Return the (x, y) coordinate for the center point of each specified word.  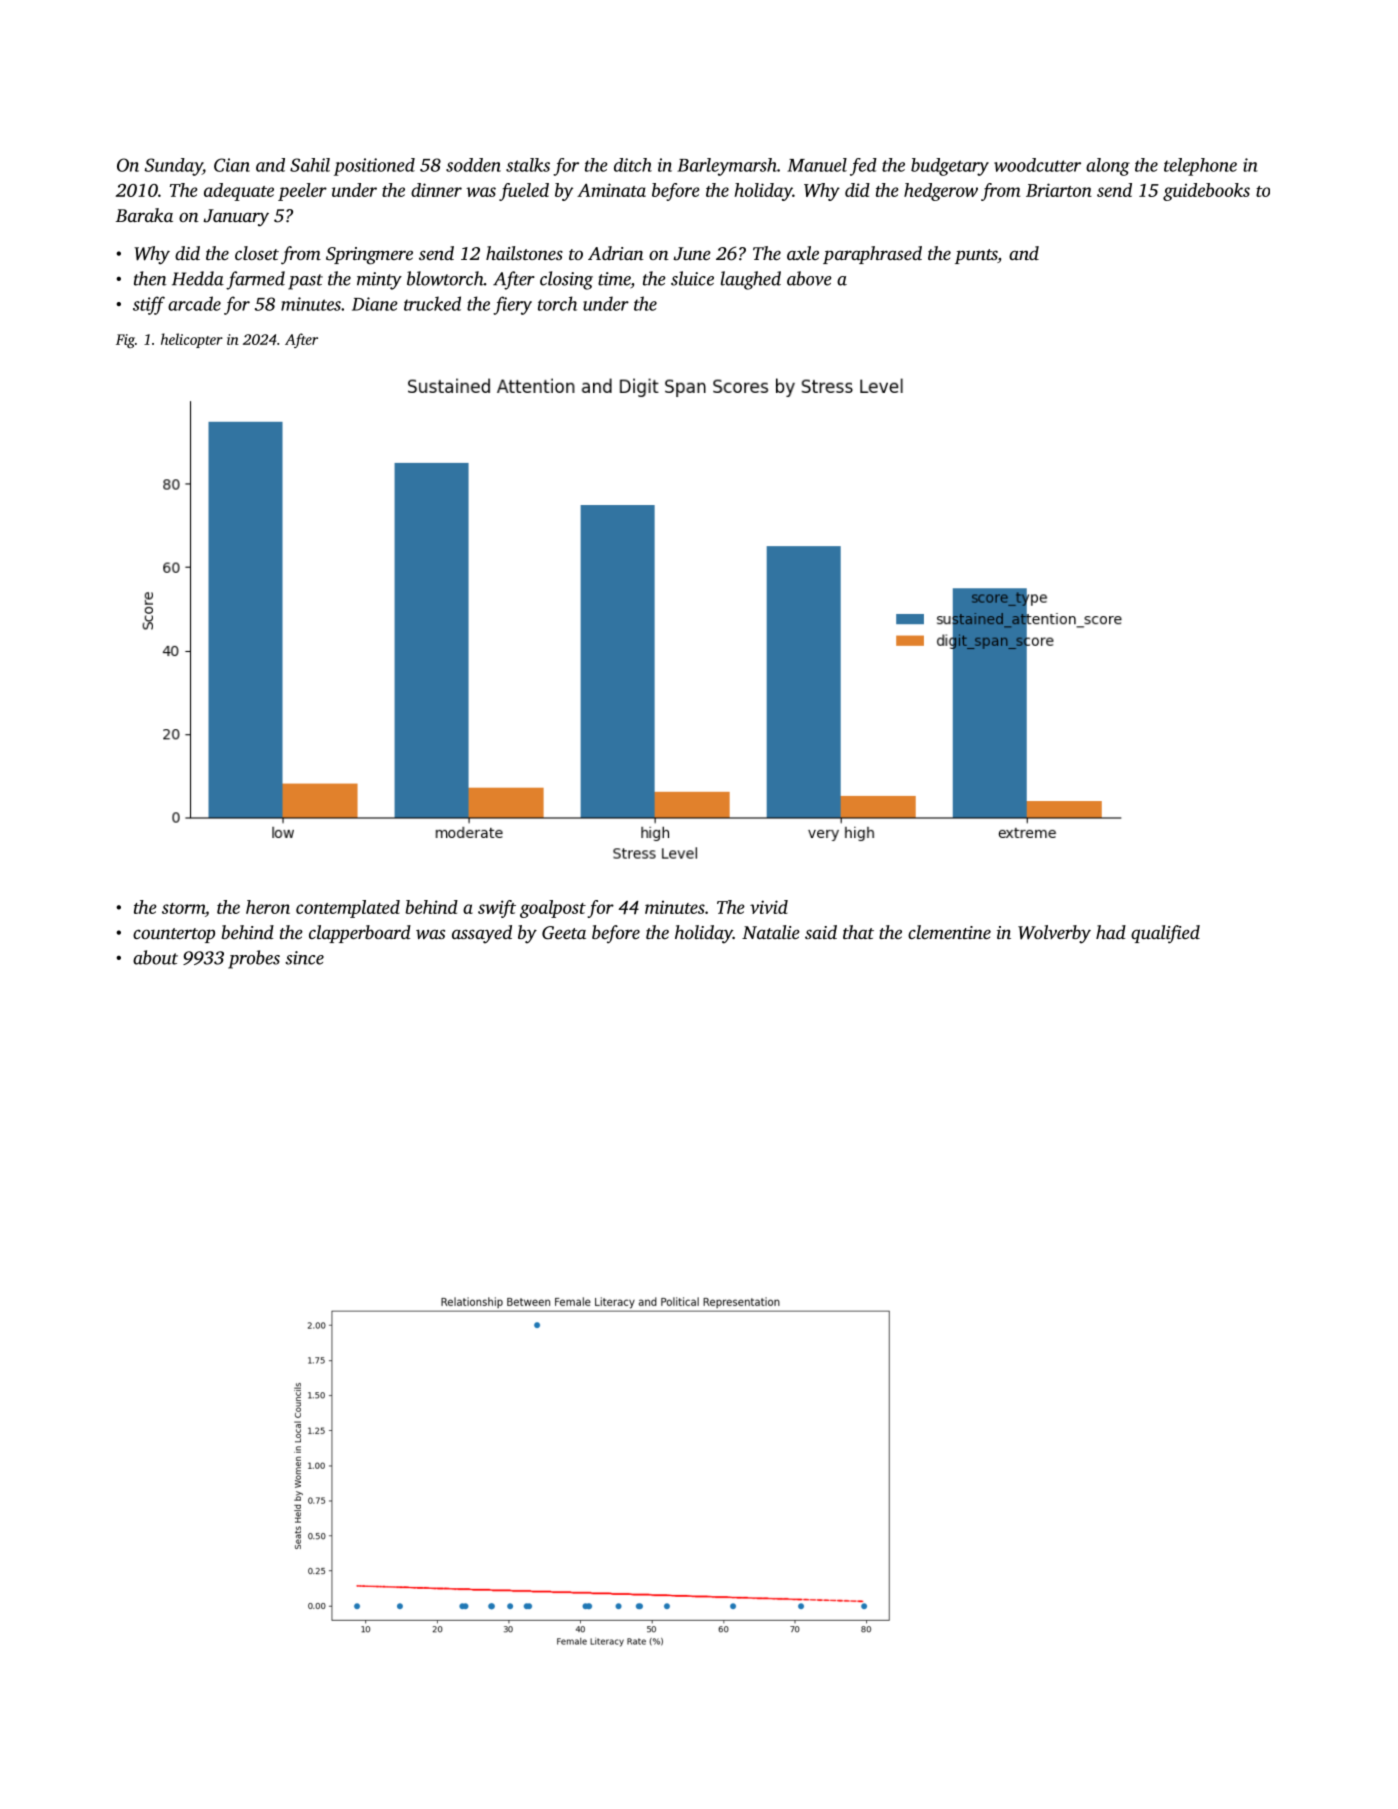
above (809, 278)
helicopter (192, 340)
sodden (473, 165)
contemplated (348, 909)
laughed (751, 280)
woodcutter (1037, 165)
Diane (375, 304)
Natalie (771, 932)
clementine (949, 932)
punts (976, 256)
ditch (633, 165)
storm (183, 908)
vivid (769, 907)
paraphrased (872, 255)
